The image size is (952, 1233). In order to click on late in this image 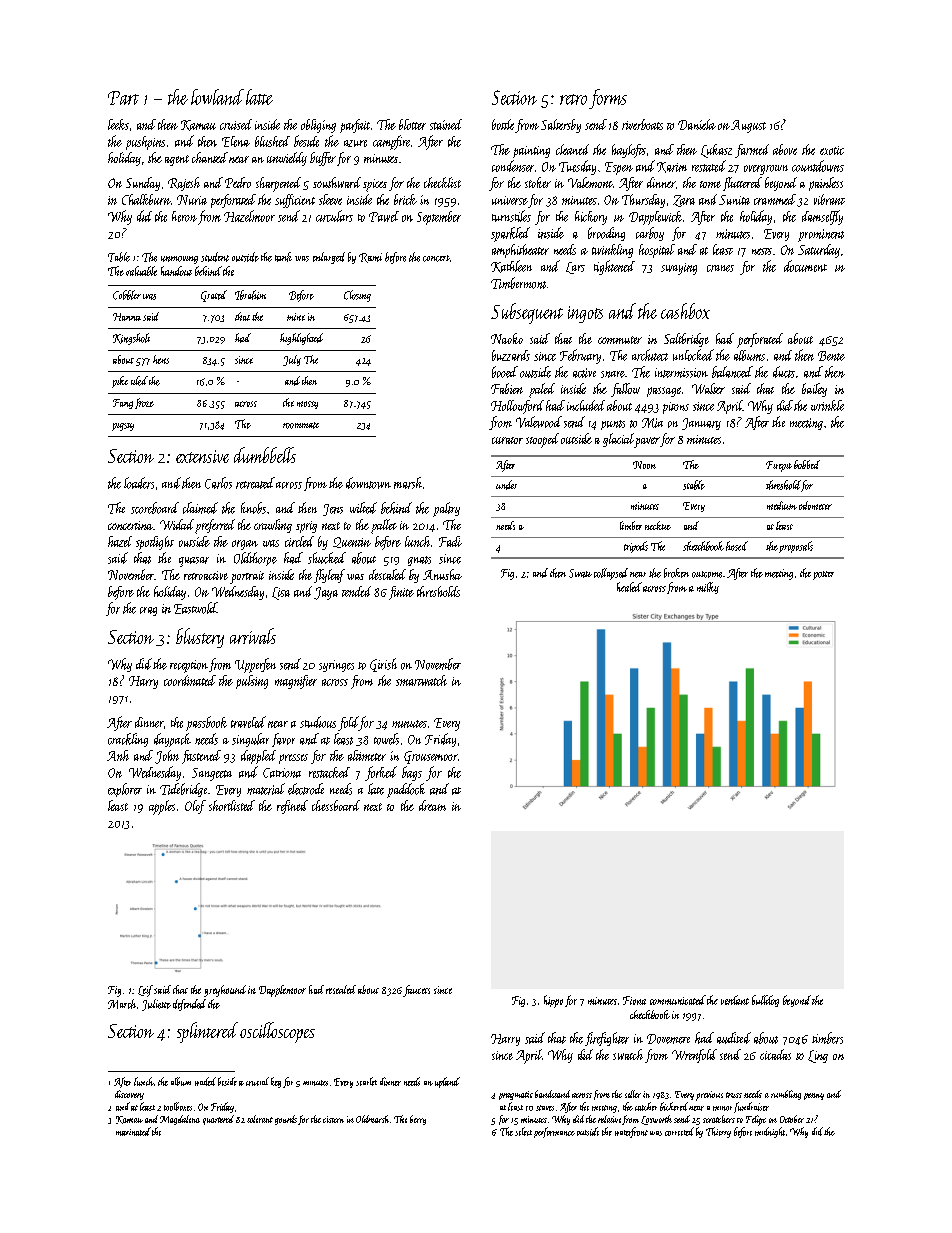, I will do `click(376, 789)`.
